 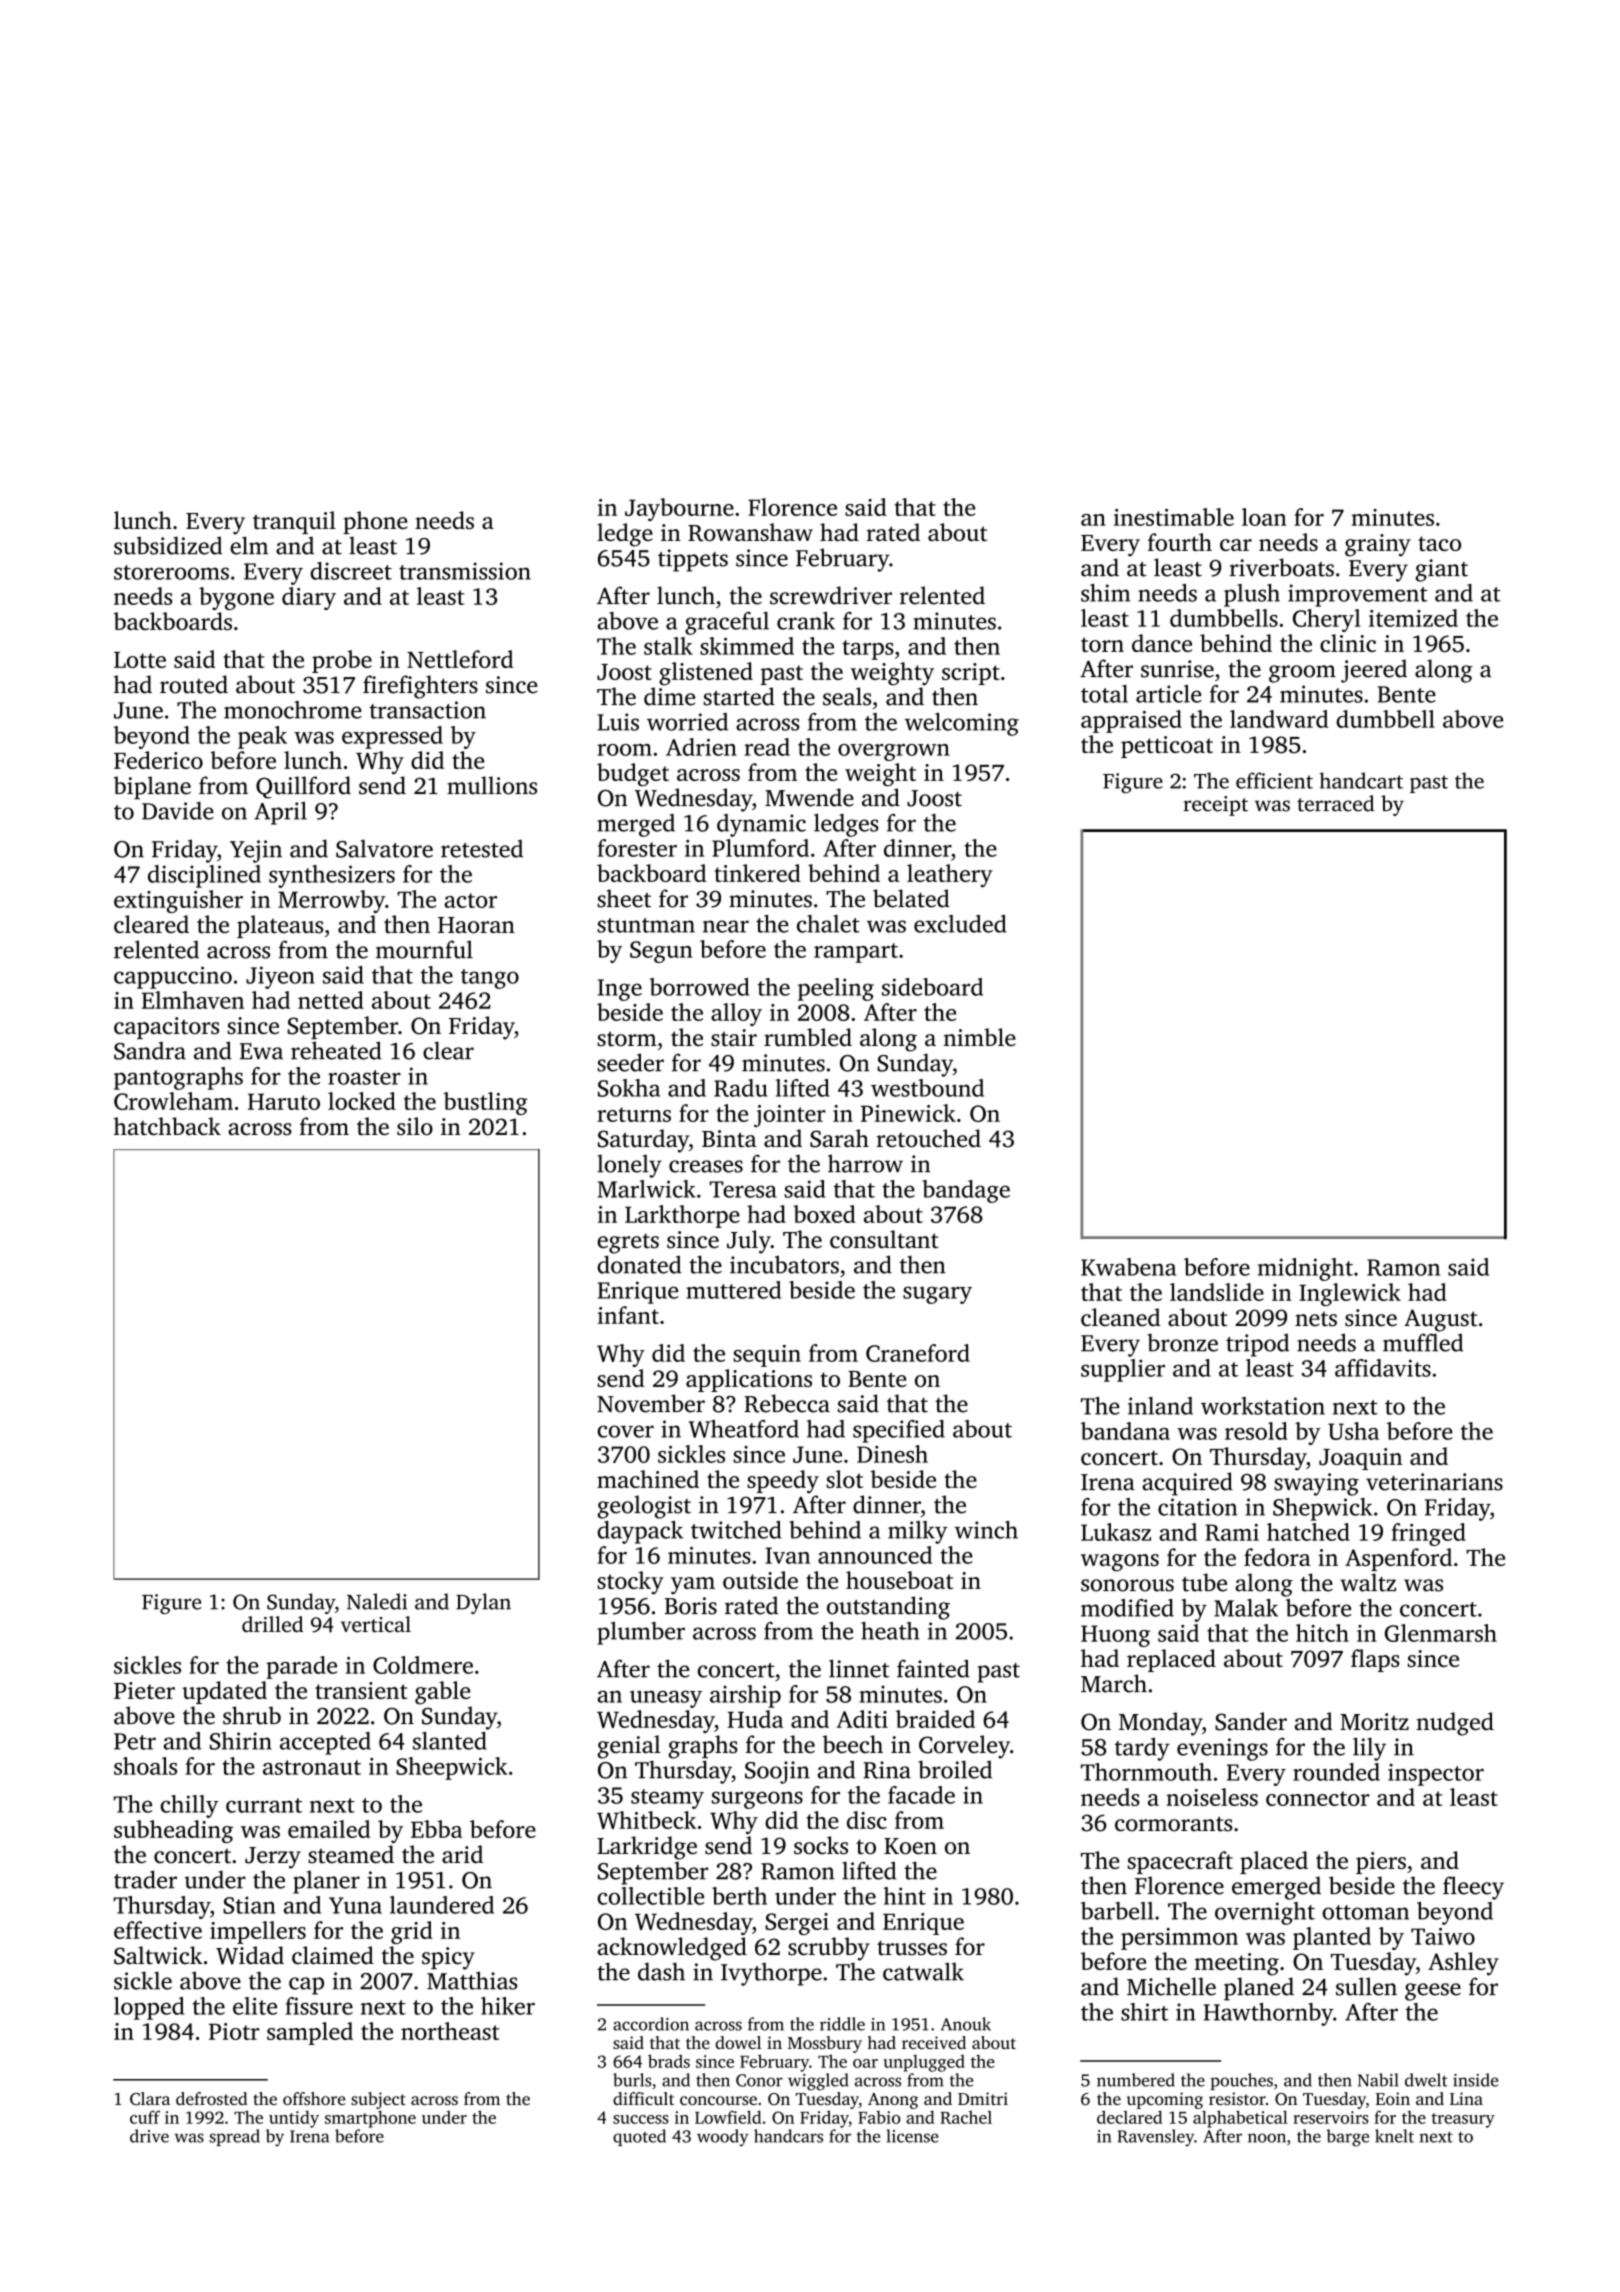 I want to click on inestimable, so click(x=1174, y=517).
